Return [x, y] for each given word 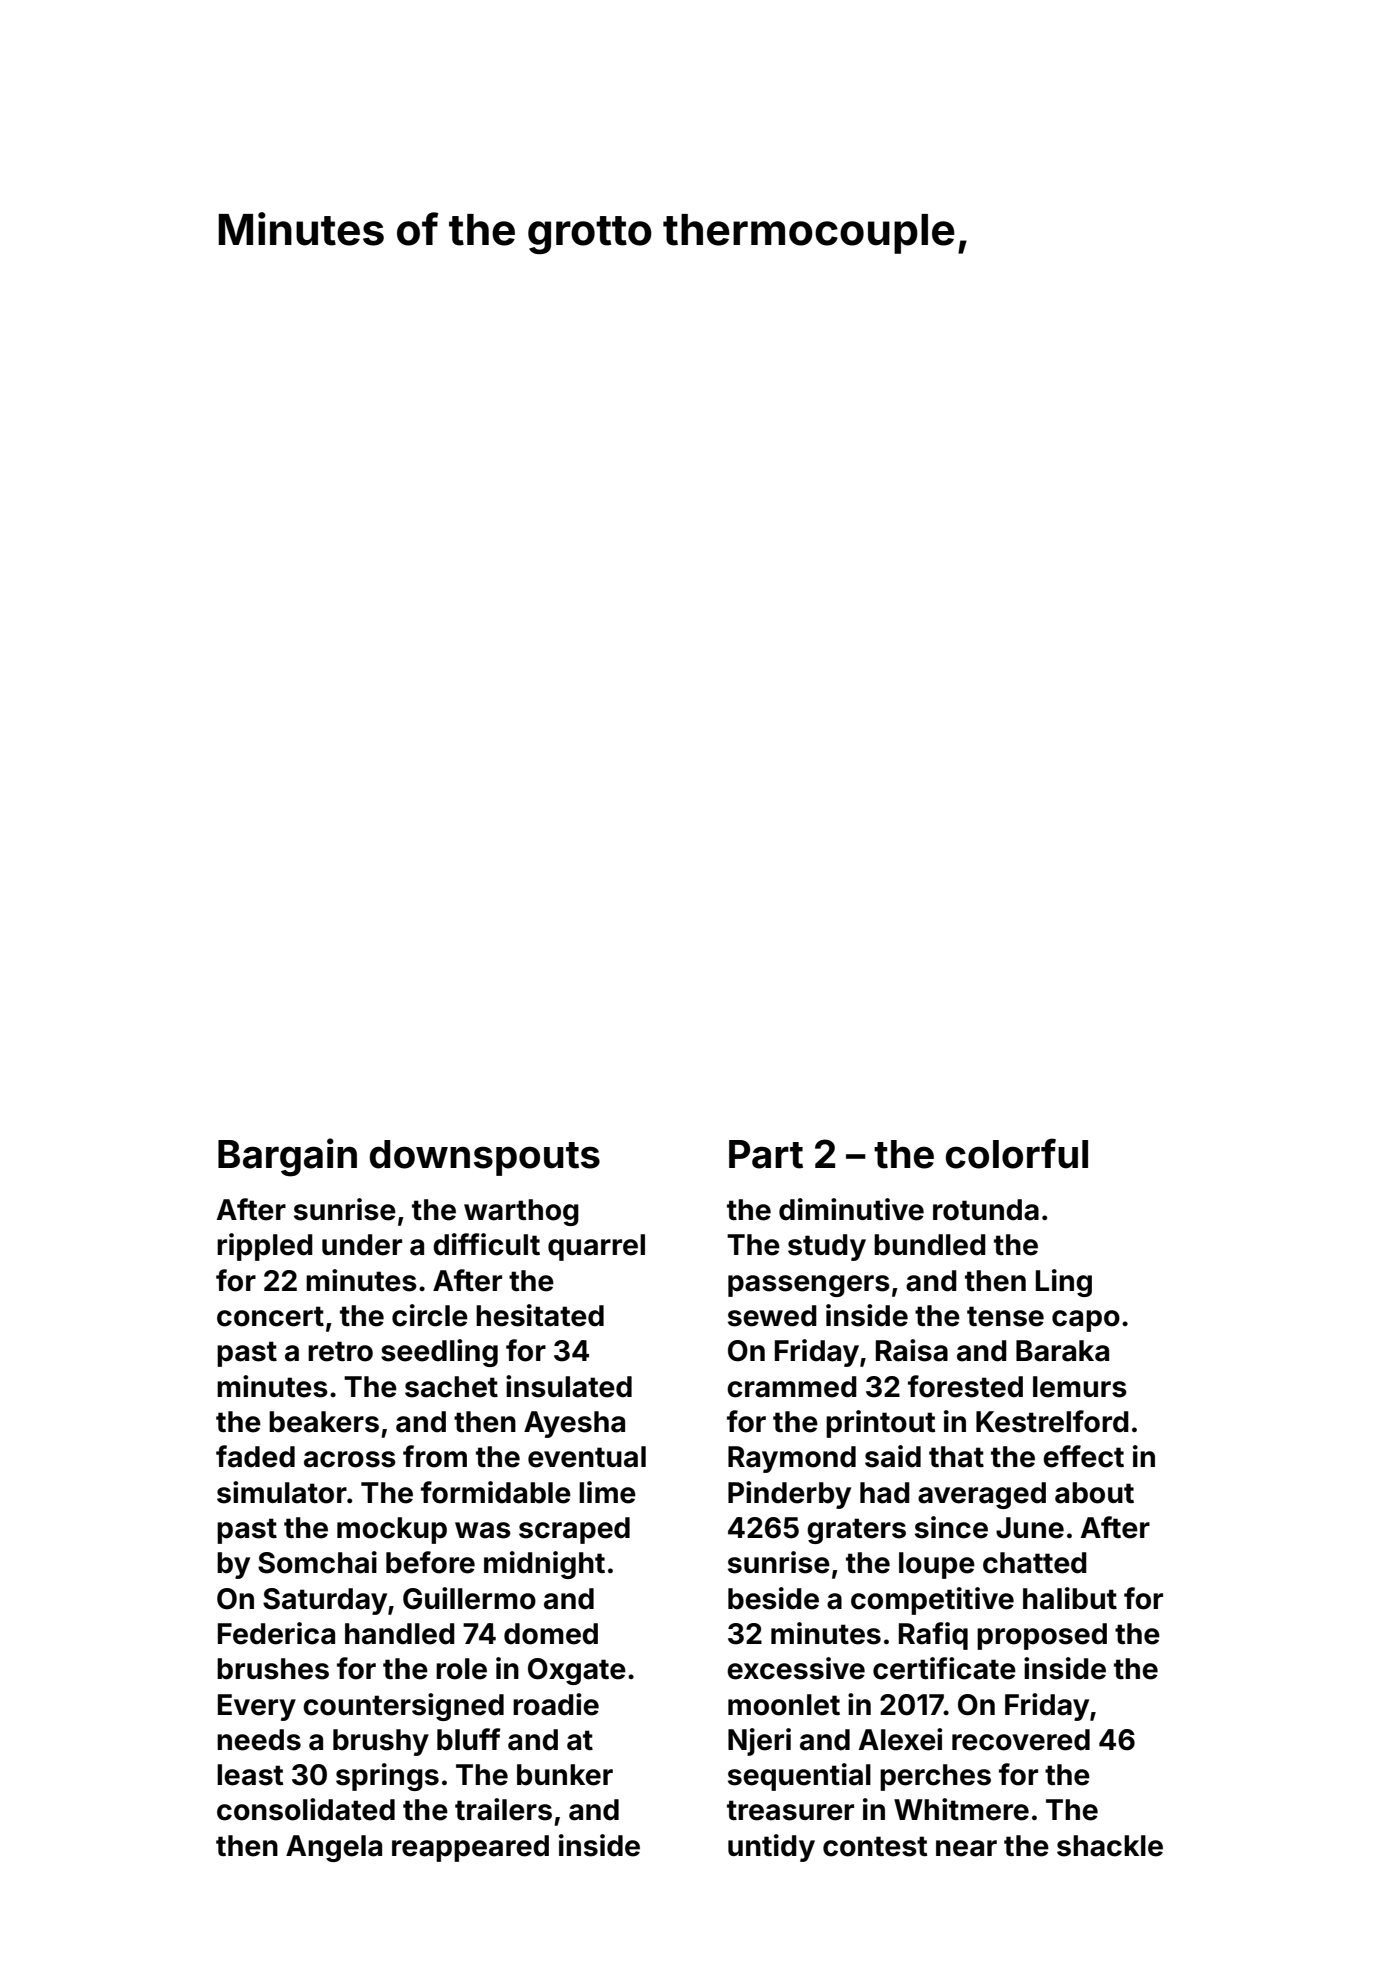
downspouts [485, 1158]
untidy [771, 1848]
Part [766, 1154]
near [966, 1848]
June [1030, 1528]
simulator [282, 1492]
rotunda [986, 1210]
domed [551, 1634]
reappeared [470, 1848]
